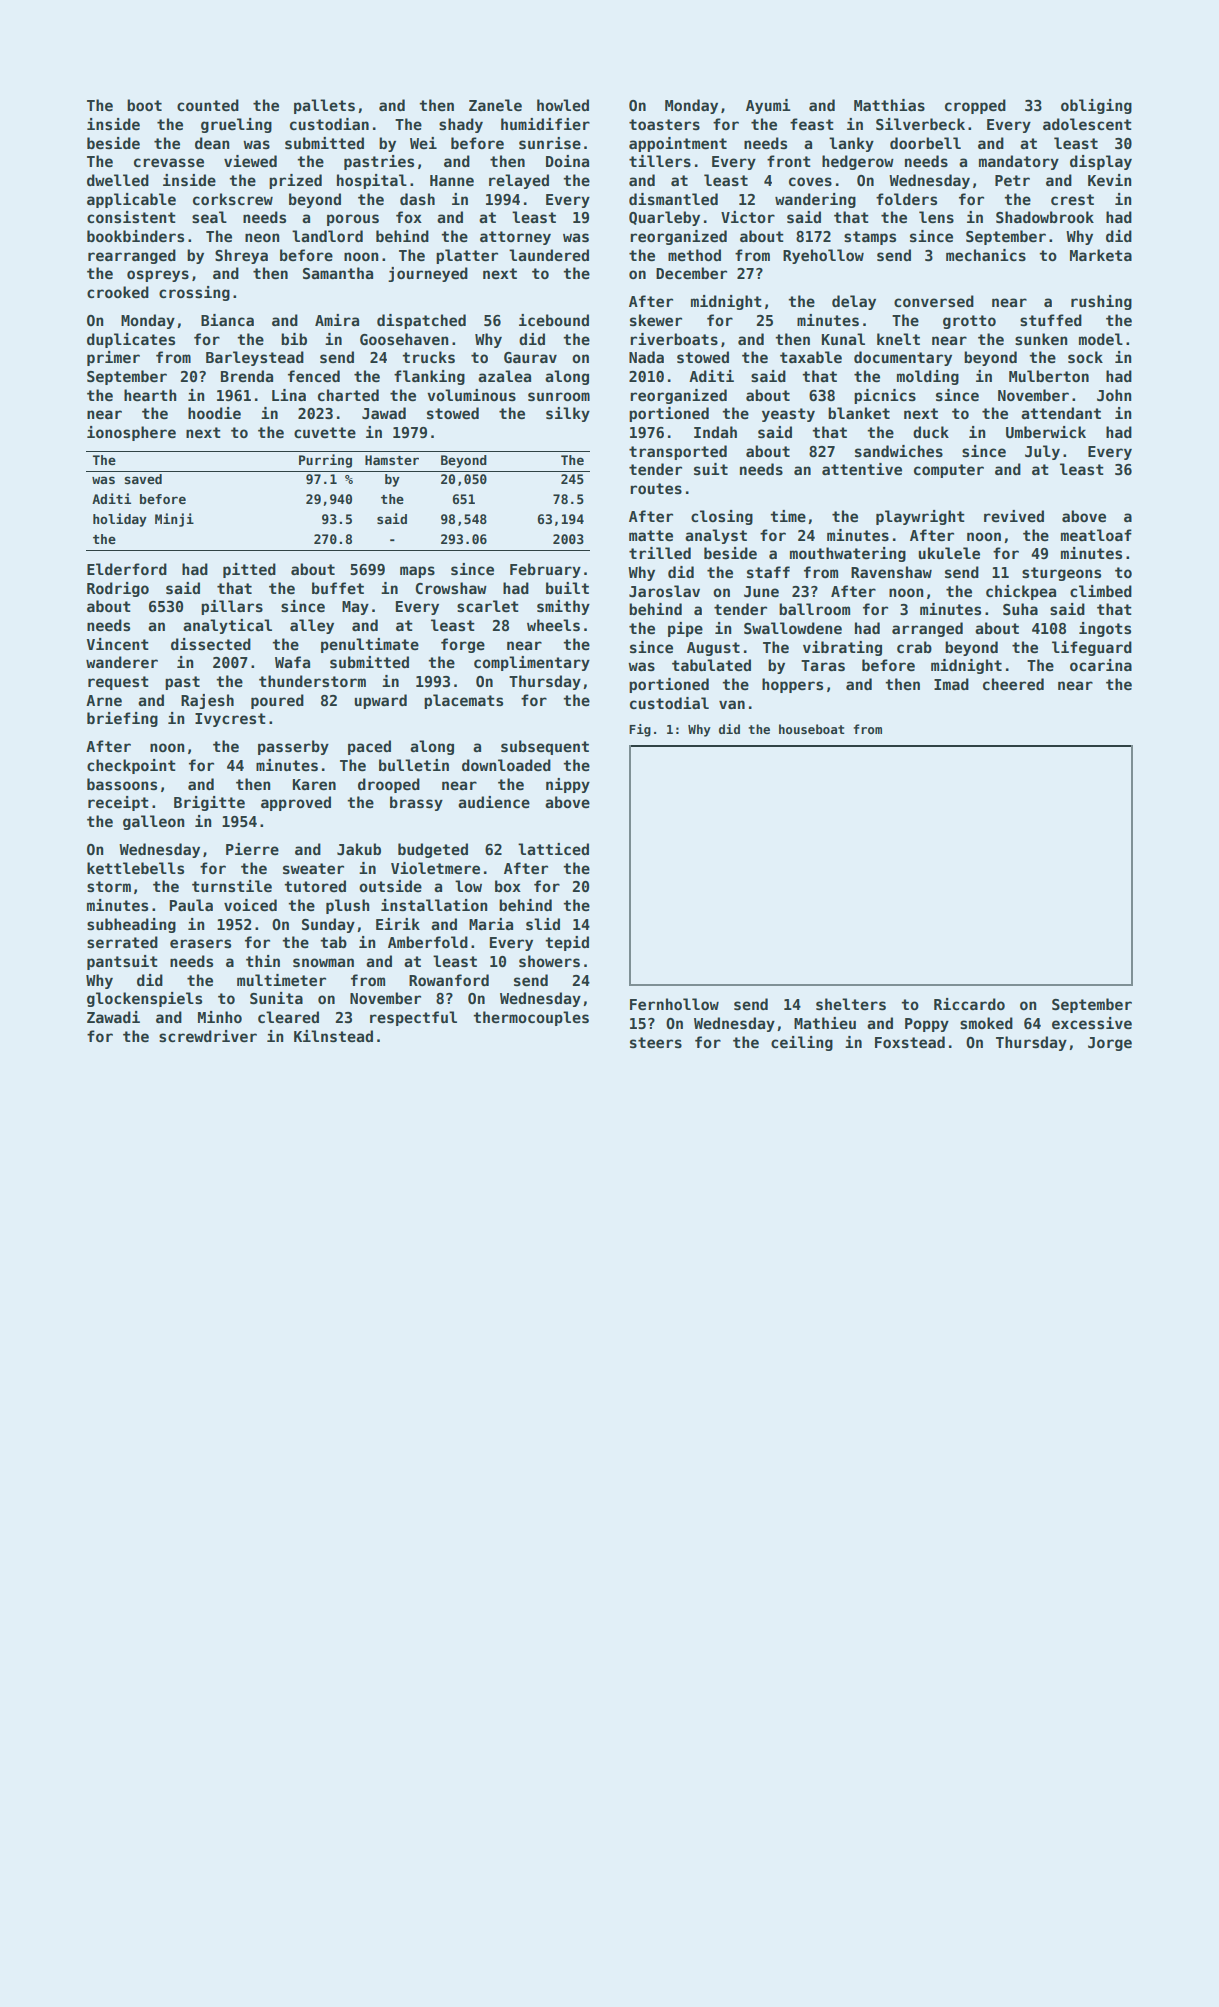 Image resolution: width=1219 pixels, height=2007 pixels. What do you see at coordinates (914, 647) in the image?
I see `crab` at bounding box center [914, 647].
